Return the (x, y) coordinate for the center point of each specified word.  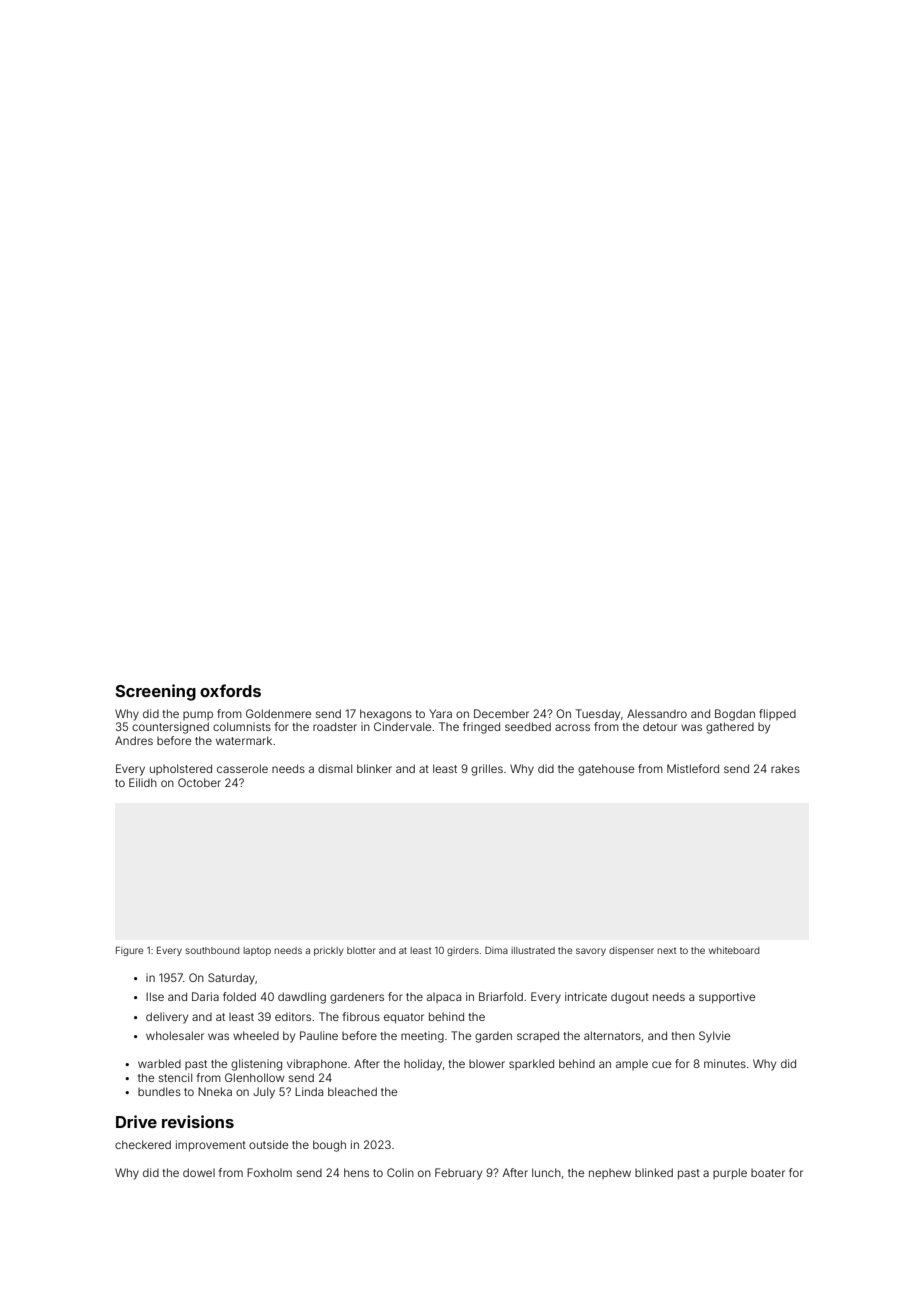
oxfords (230, 690)
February (458, 1174)
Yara (440, 713)
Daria (205, 996)
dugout (630, 998)
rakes (785, 768)
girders (463, 951)
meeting (422, 1037)
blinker (374, 768)
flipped (777, 714)
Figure (129, 951)
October (199, 782)
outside (268, 1144)
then (683, 1036)
